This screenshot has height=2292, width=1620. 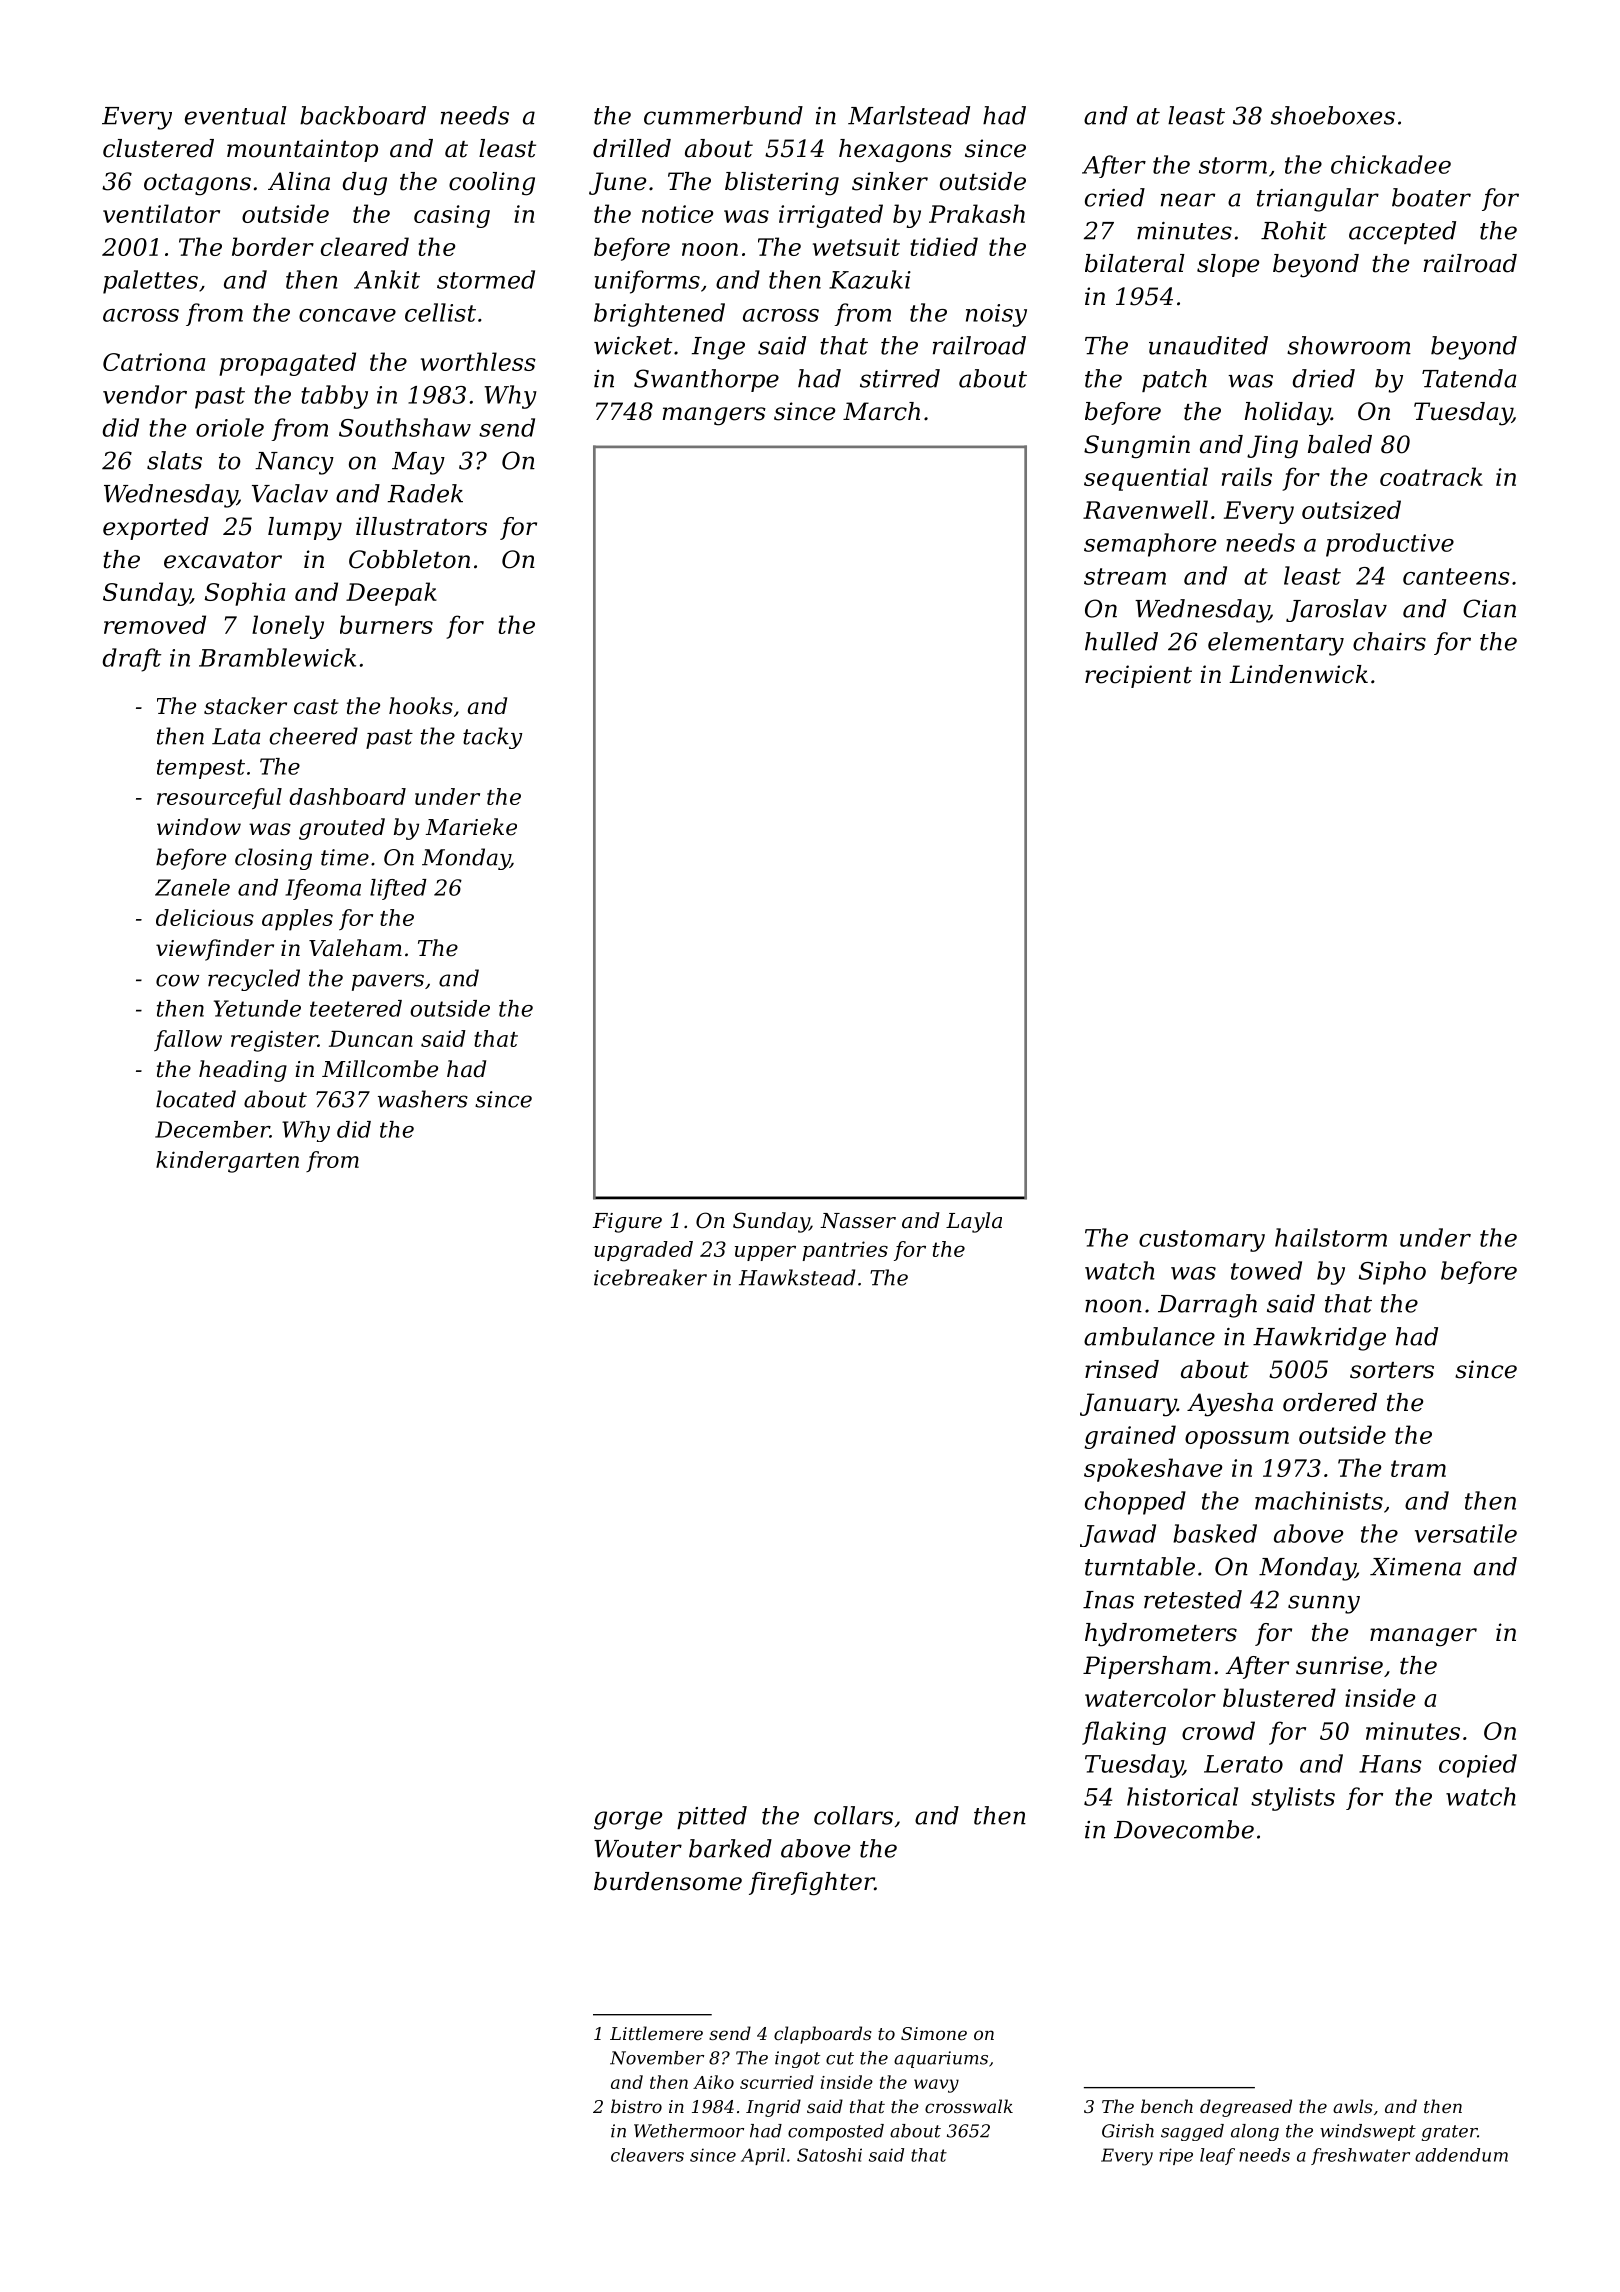 What do you see at coordinates (765, 1253) in the screenshot?
I see `upper` at bounding box center [765, 1253].
